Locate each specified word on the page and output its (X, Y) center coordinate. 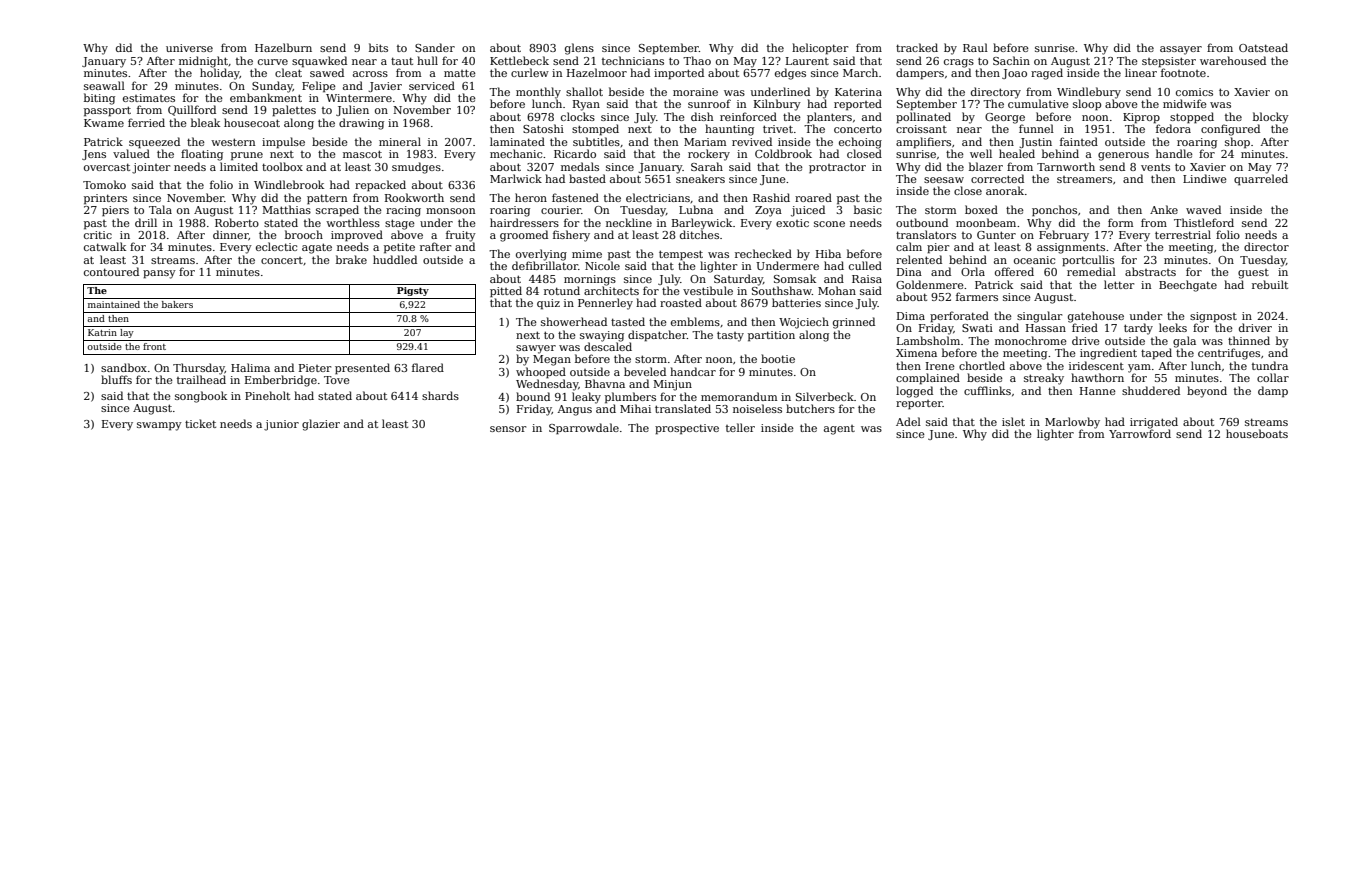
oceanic (1034, 260)
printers (105, 199)
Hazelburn (283, 47)
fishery (571, 236)
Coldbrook (783, 153)
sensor (508, 429)
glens (579, 49)
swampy (159, 426)
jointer (151, 168)
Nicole (602, 265)
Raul (975, 47)
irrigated (1154, 423)
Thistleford (1204, 222)
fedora (1173, 128)
